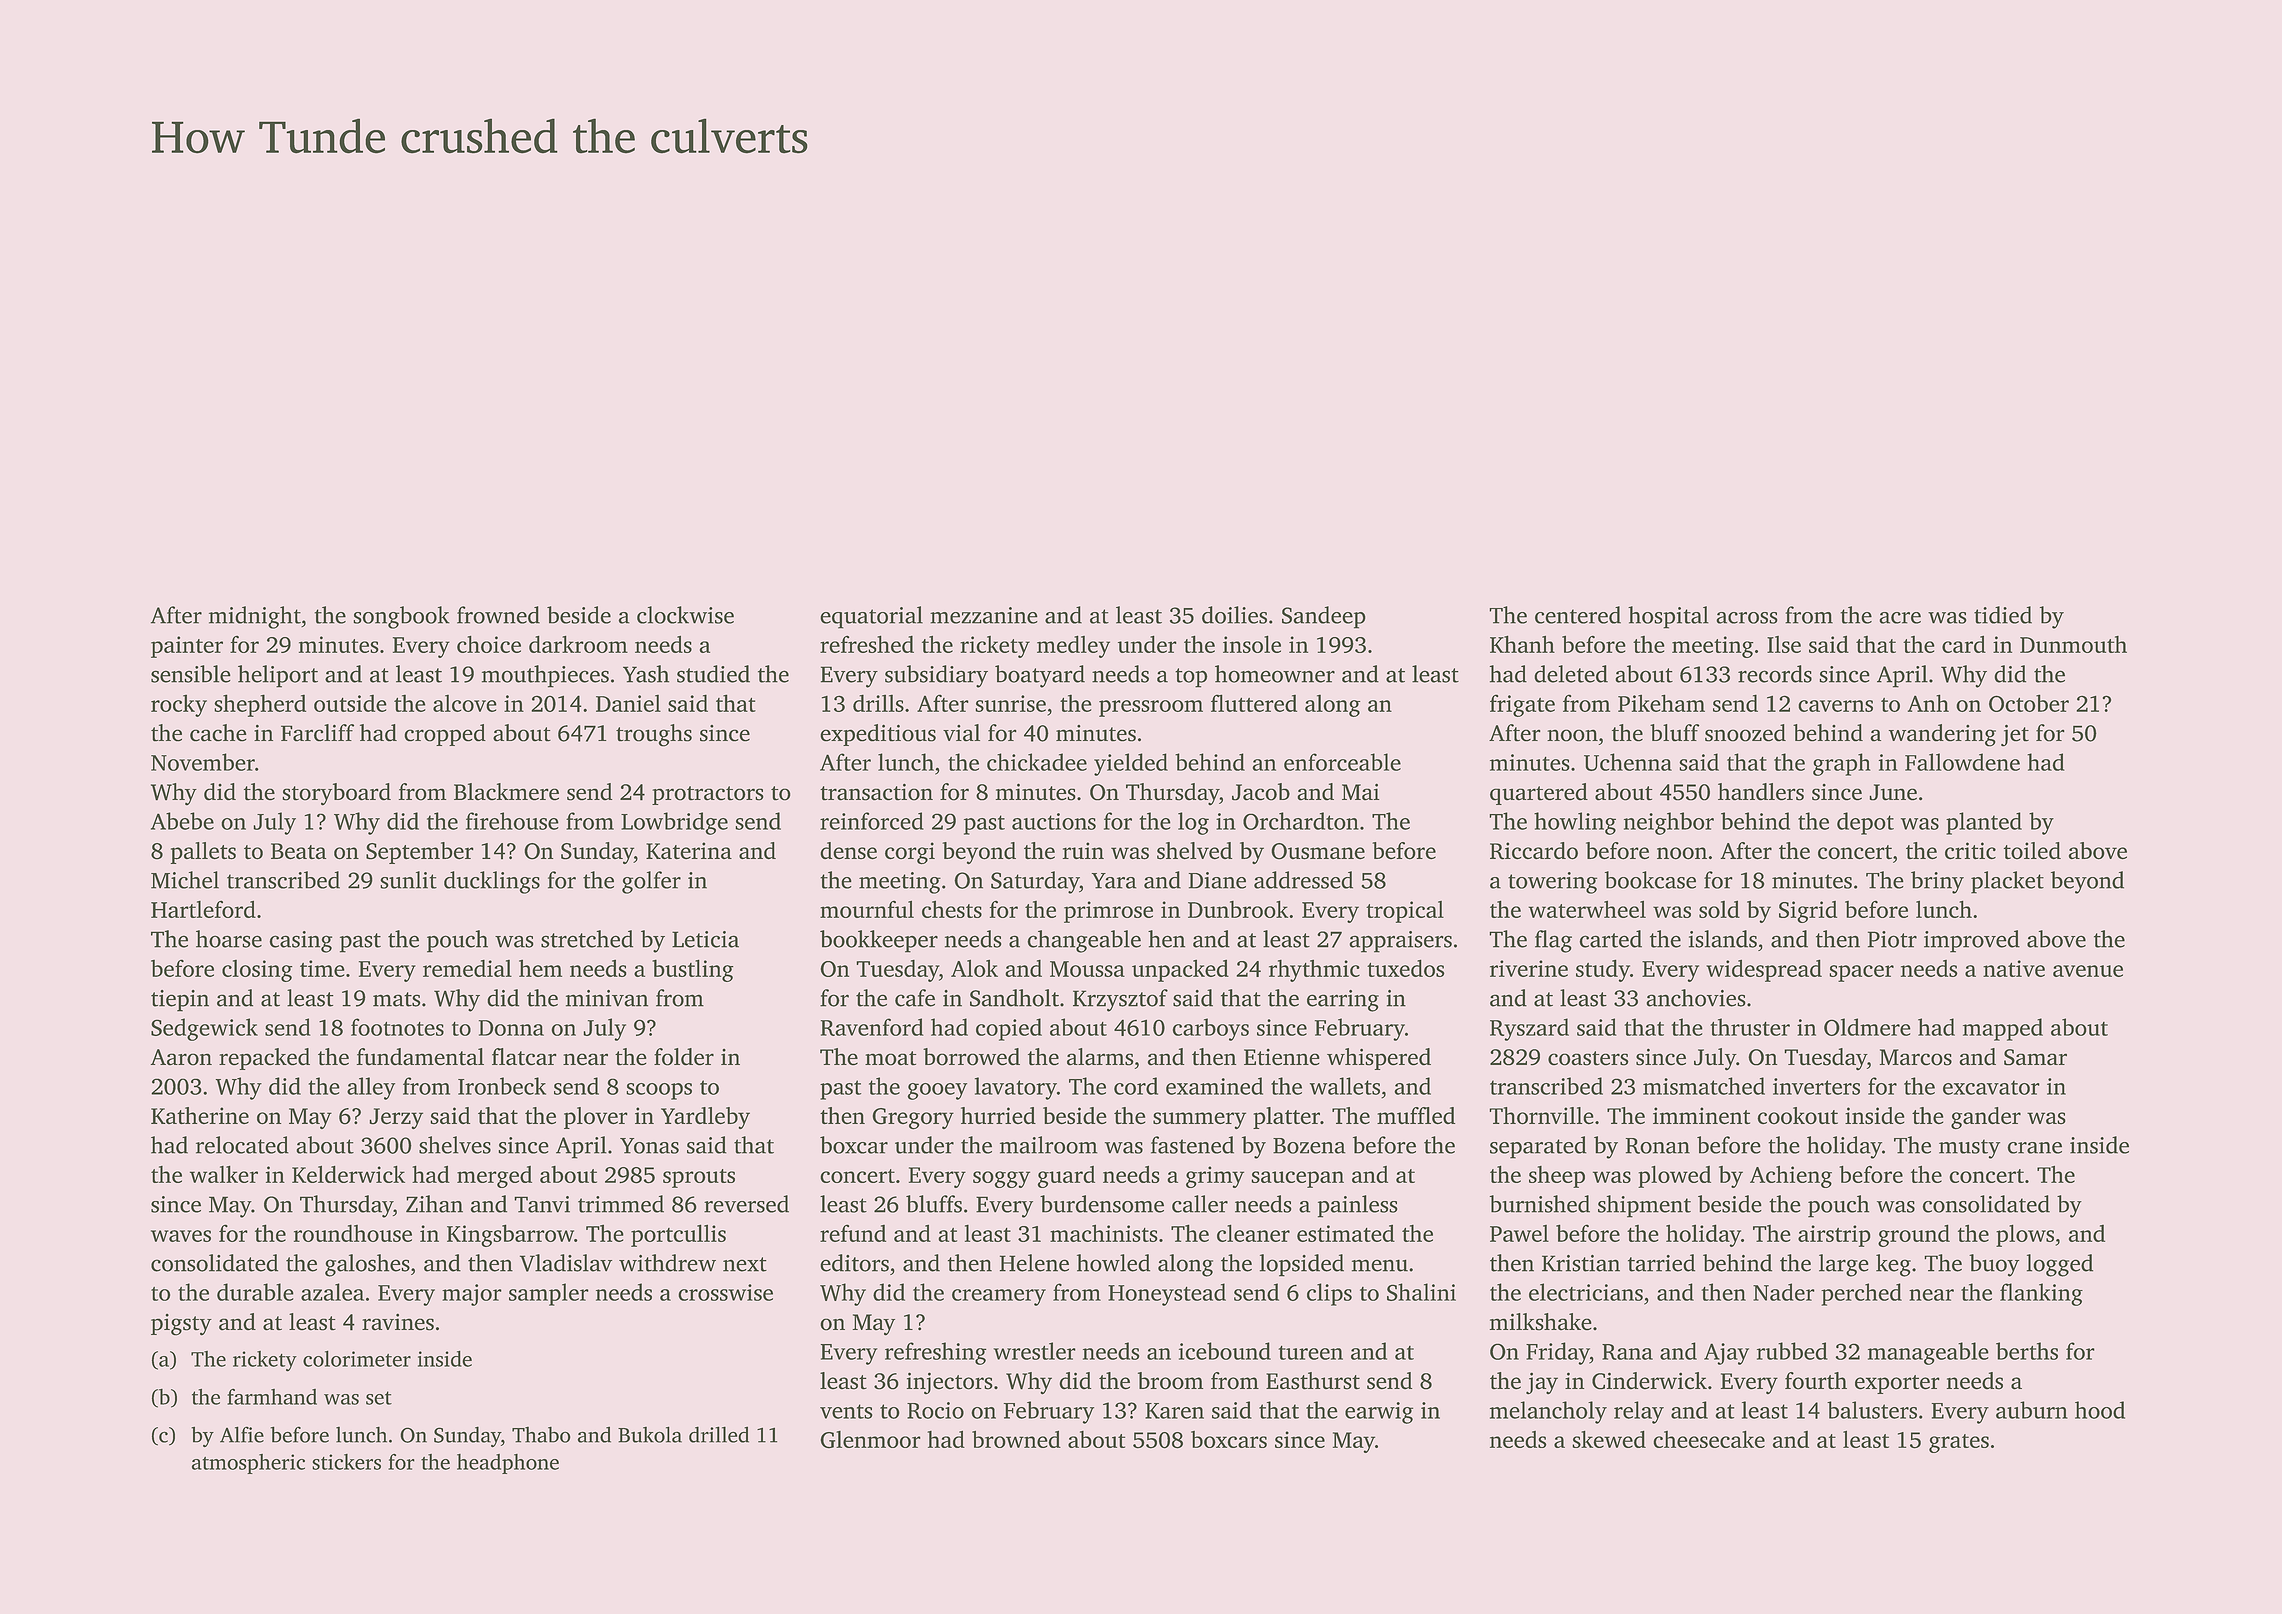 The width and height of the screenshot is (2282, 1614). I want to click on skewed, so click(1609, 1439).
